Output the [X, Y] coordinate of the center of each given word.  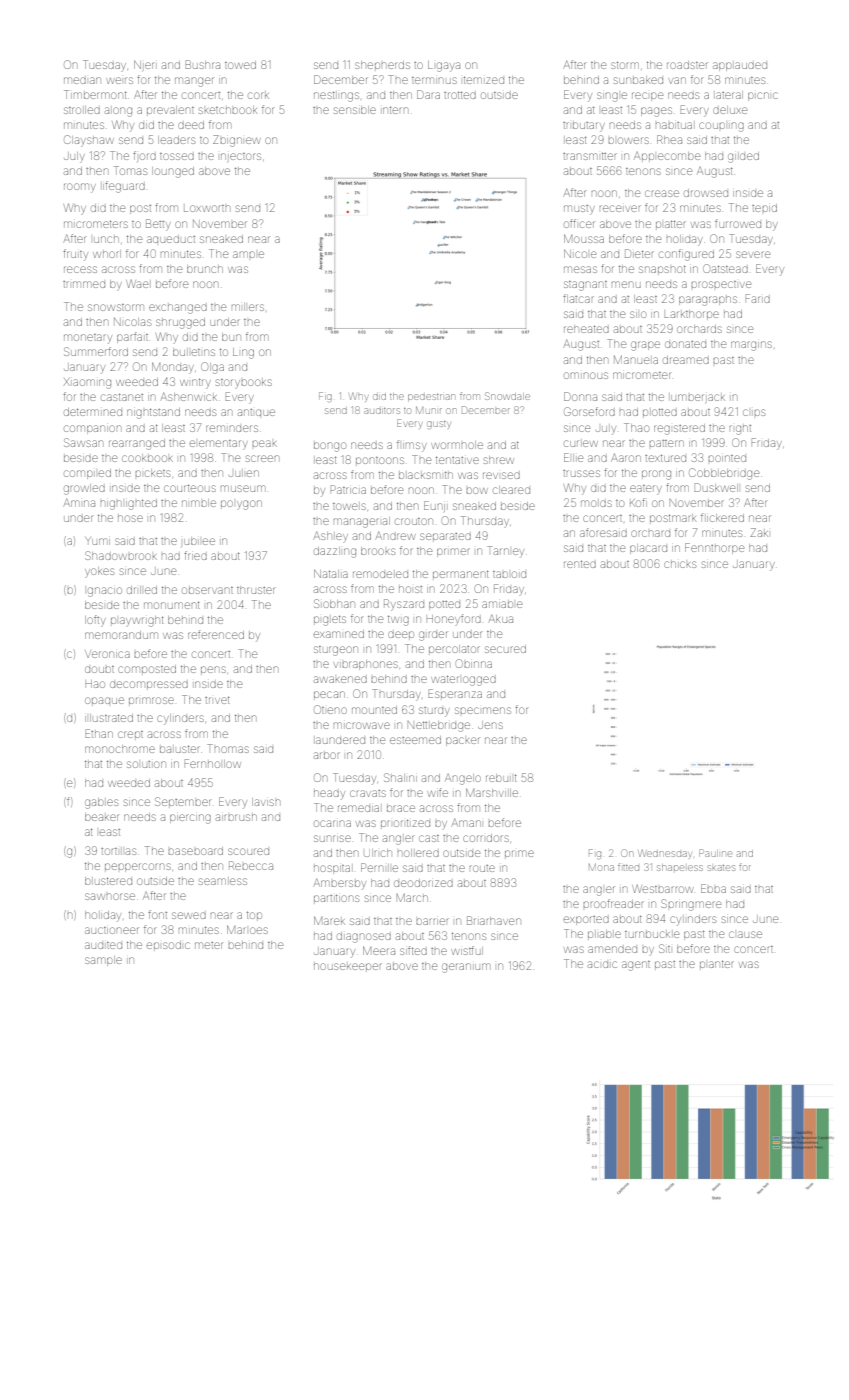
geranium [465, 968]
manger [194, 82]
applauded [740, 66]
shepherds [382, 65]
